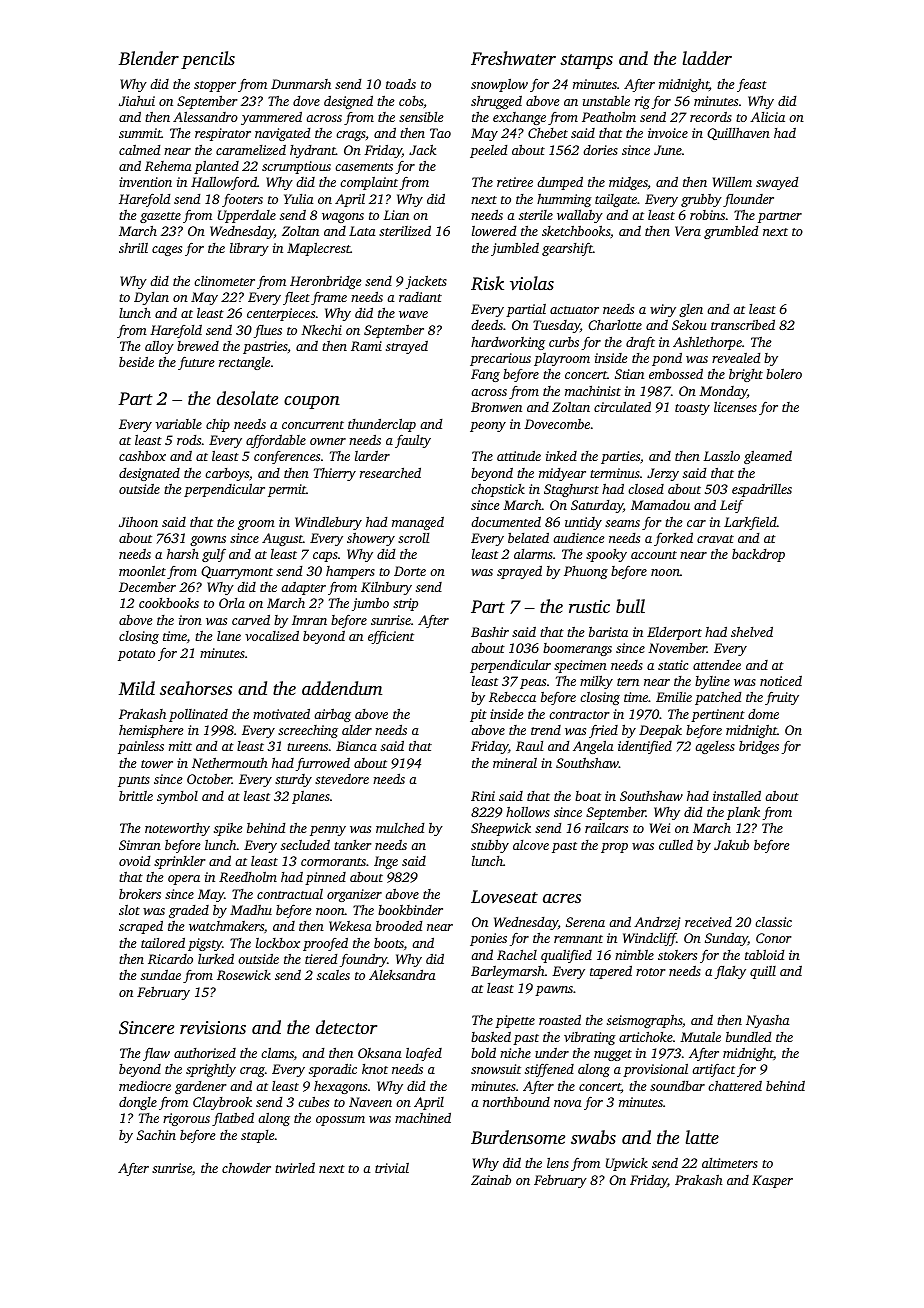 Image resolution: width=924 pixels, height=1308 pixels. I want to click on grumbled, so click(731, 232).
